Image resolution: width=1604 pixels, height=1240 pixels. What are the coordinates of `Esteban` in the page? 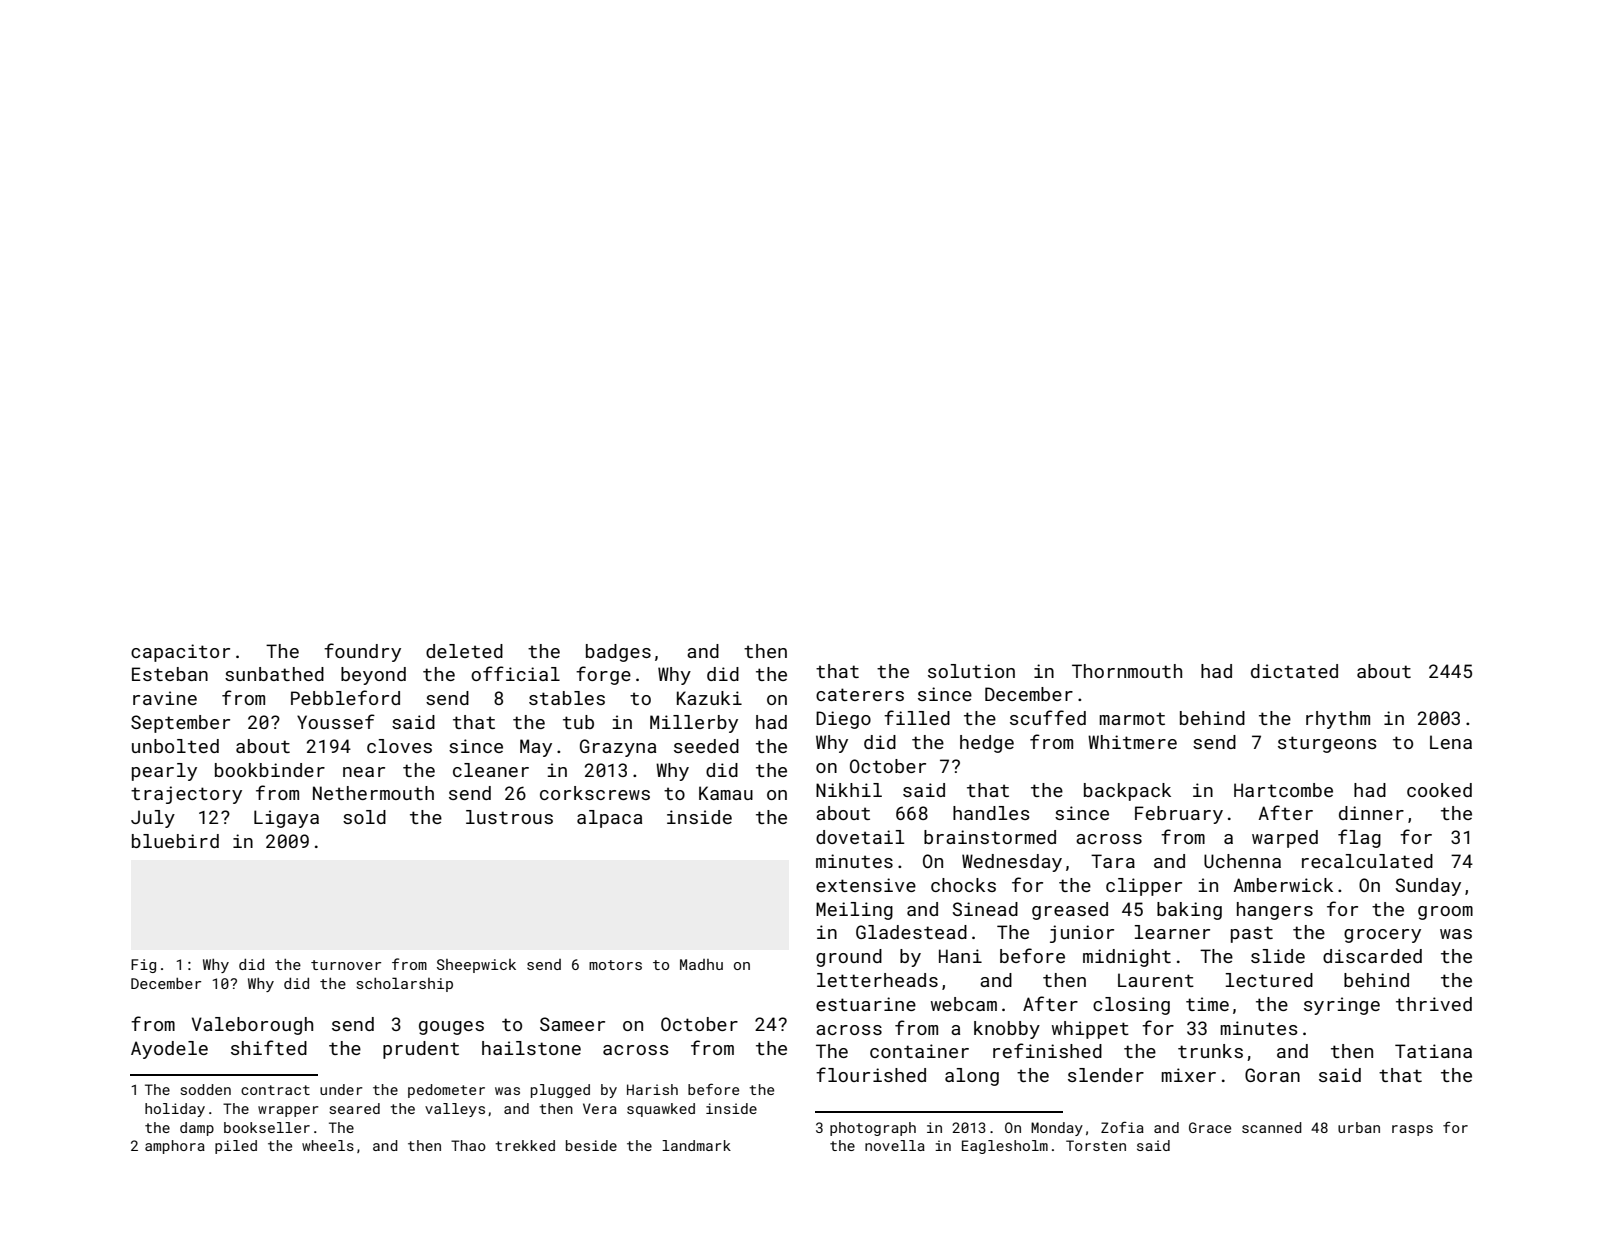 It's located at (170, 674).
